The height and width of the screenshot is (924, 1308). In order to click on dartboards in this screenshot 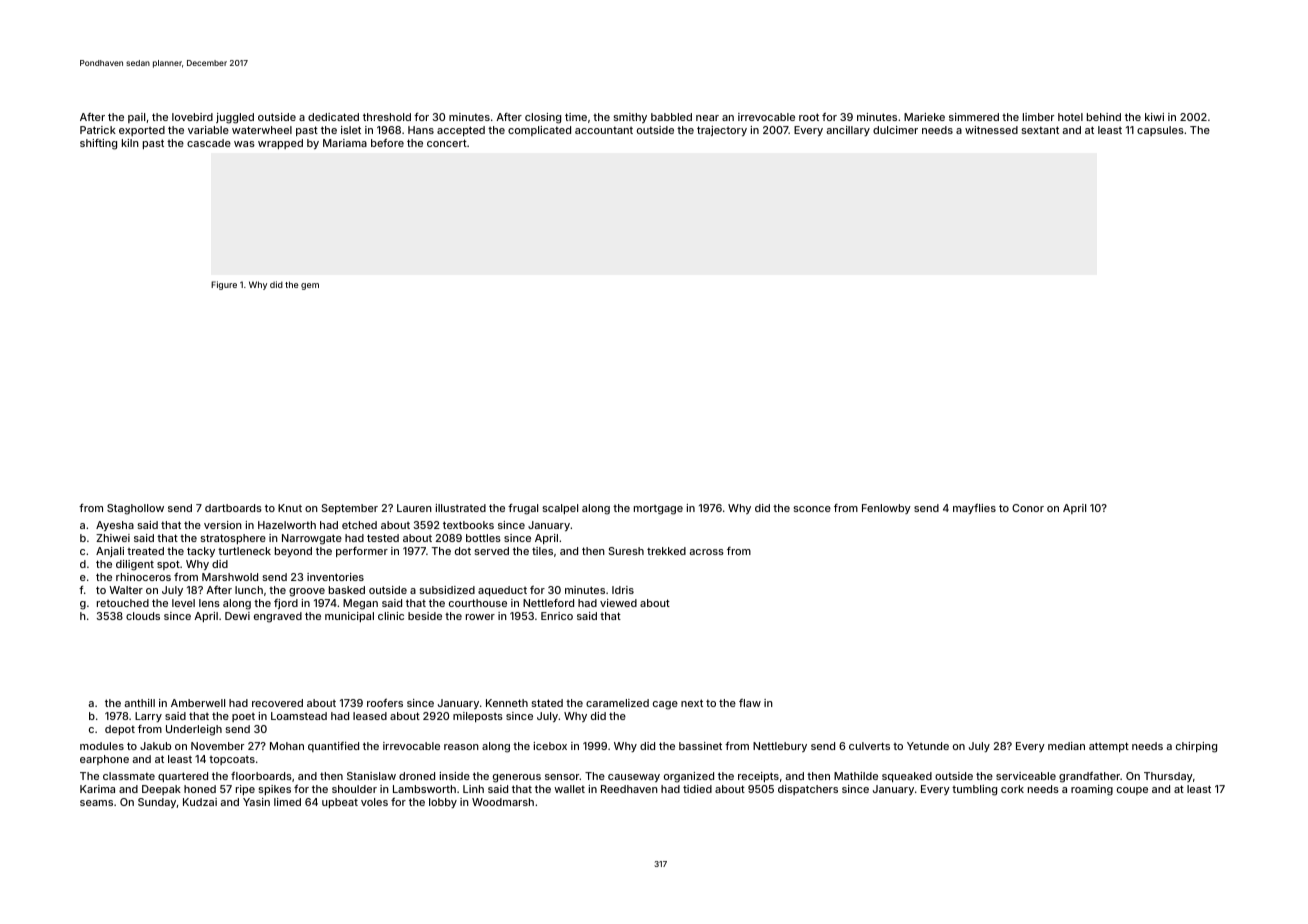, I will do `click(233, 508)`.
